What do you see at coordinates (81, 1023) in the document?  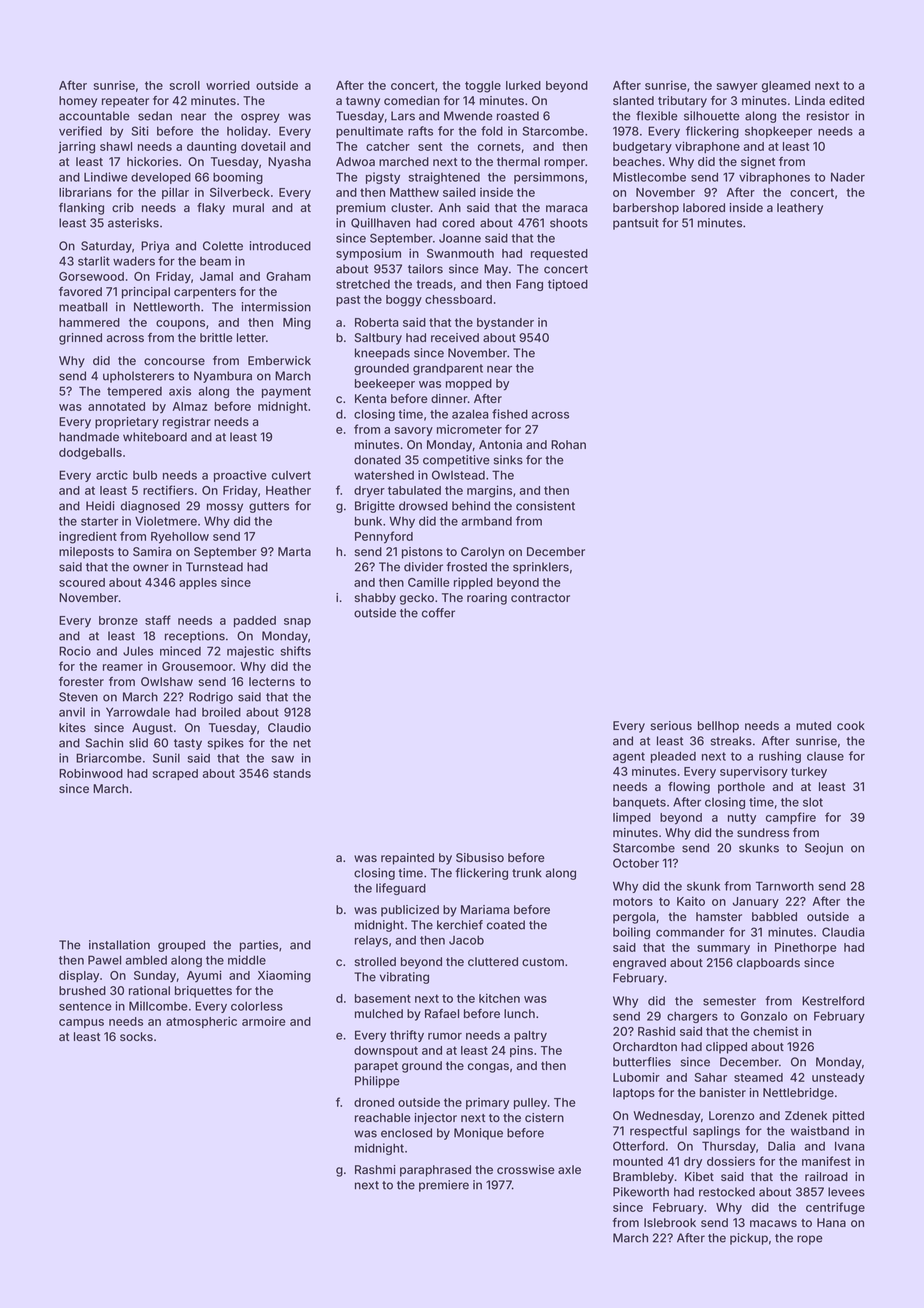 I see `campus` at bounding box center [81, 1023].
